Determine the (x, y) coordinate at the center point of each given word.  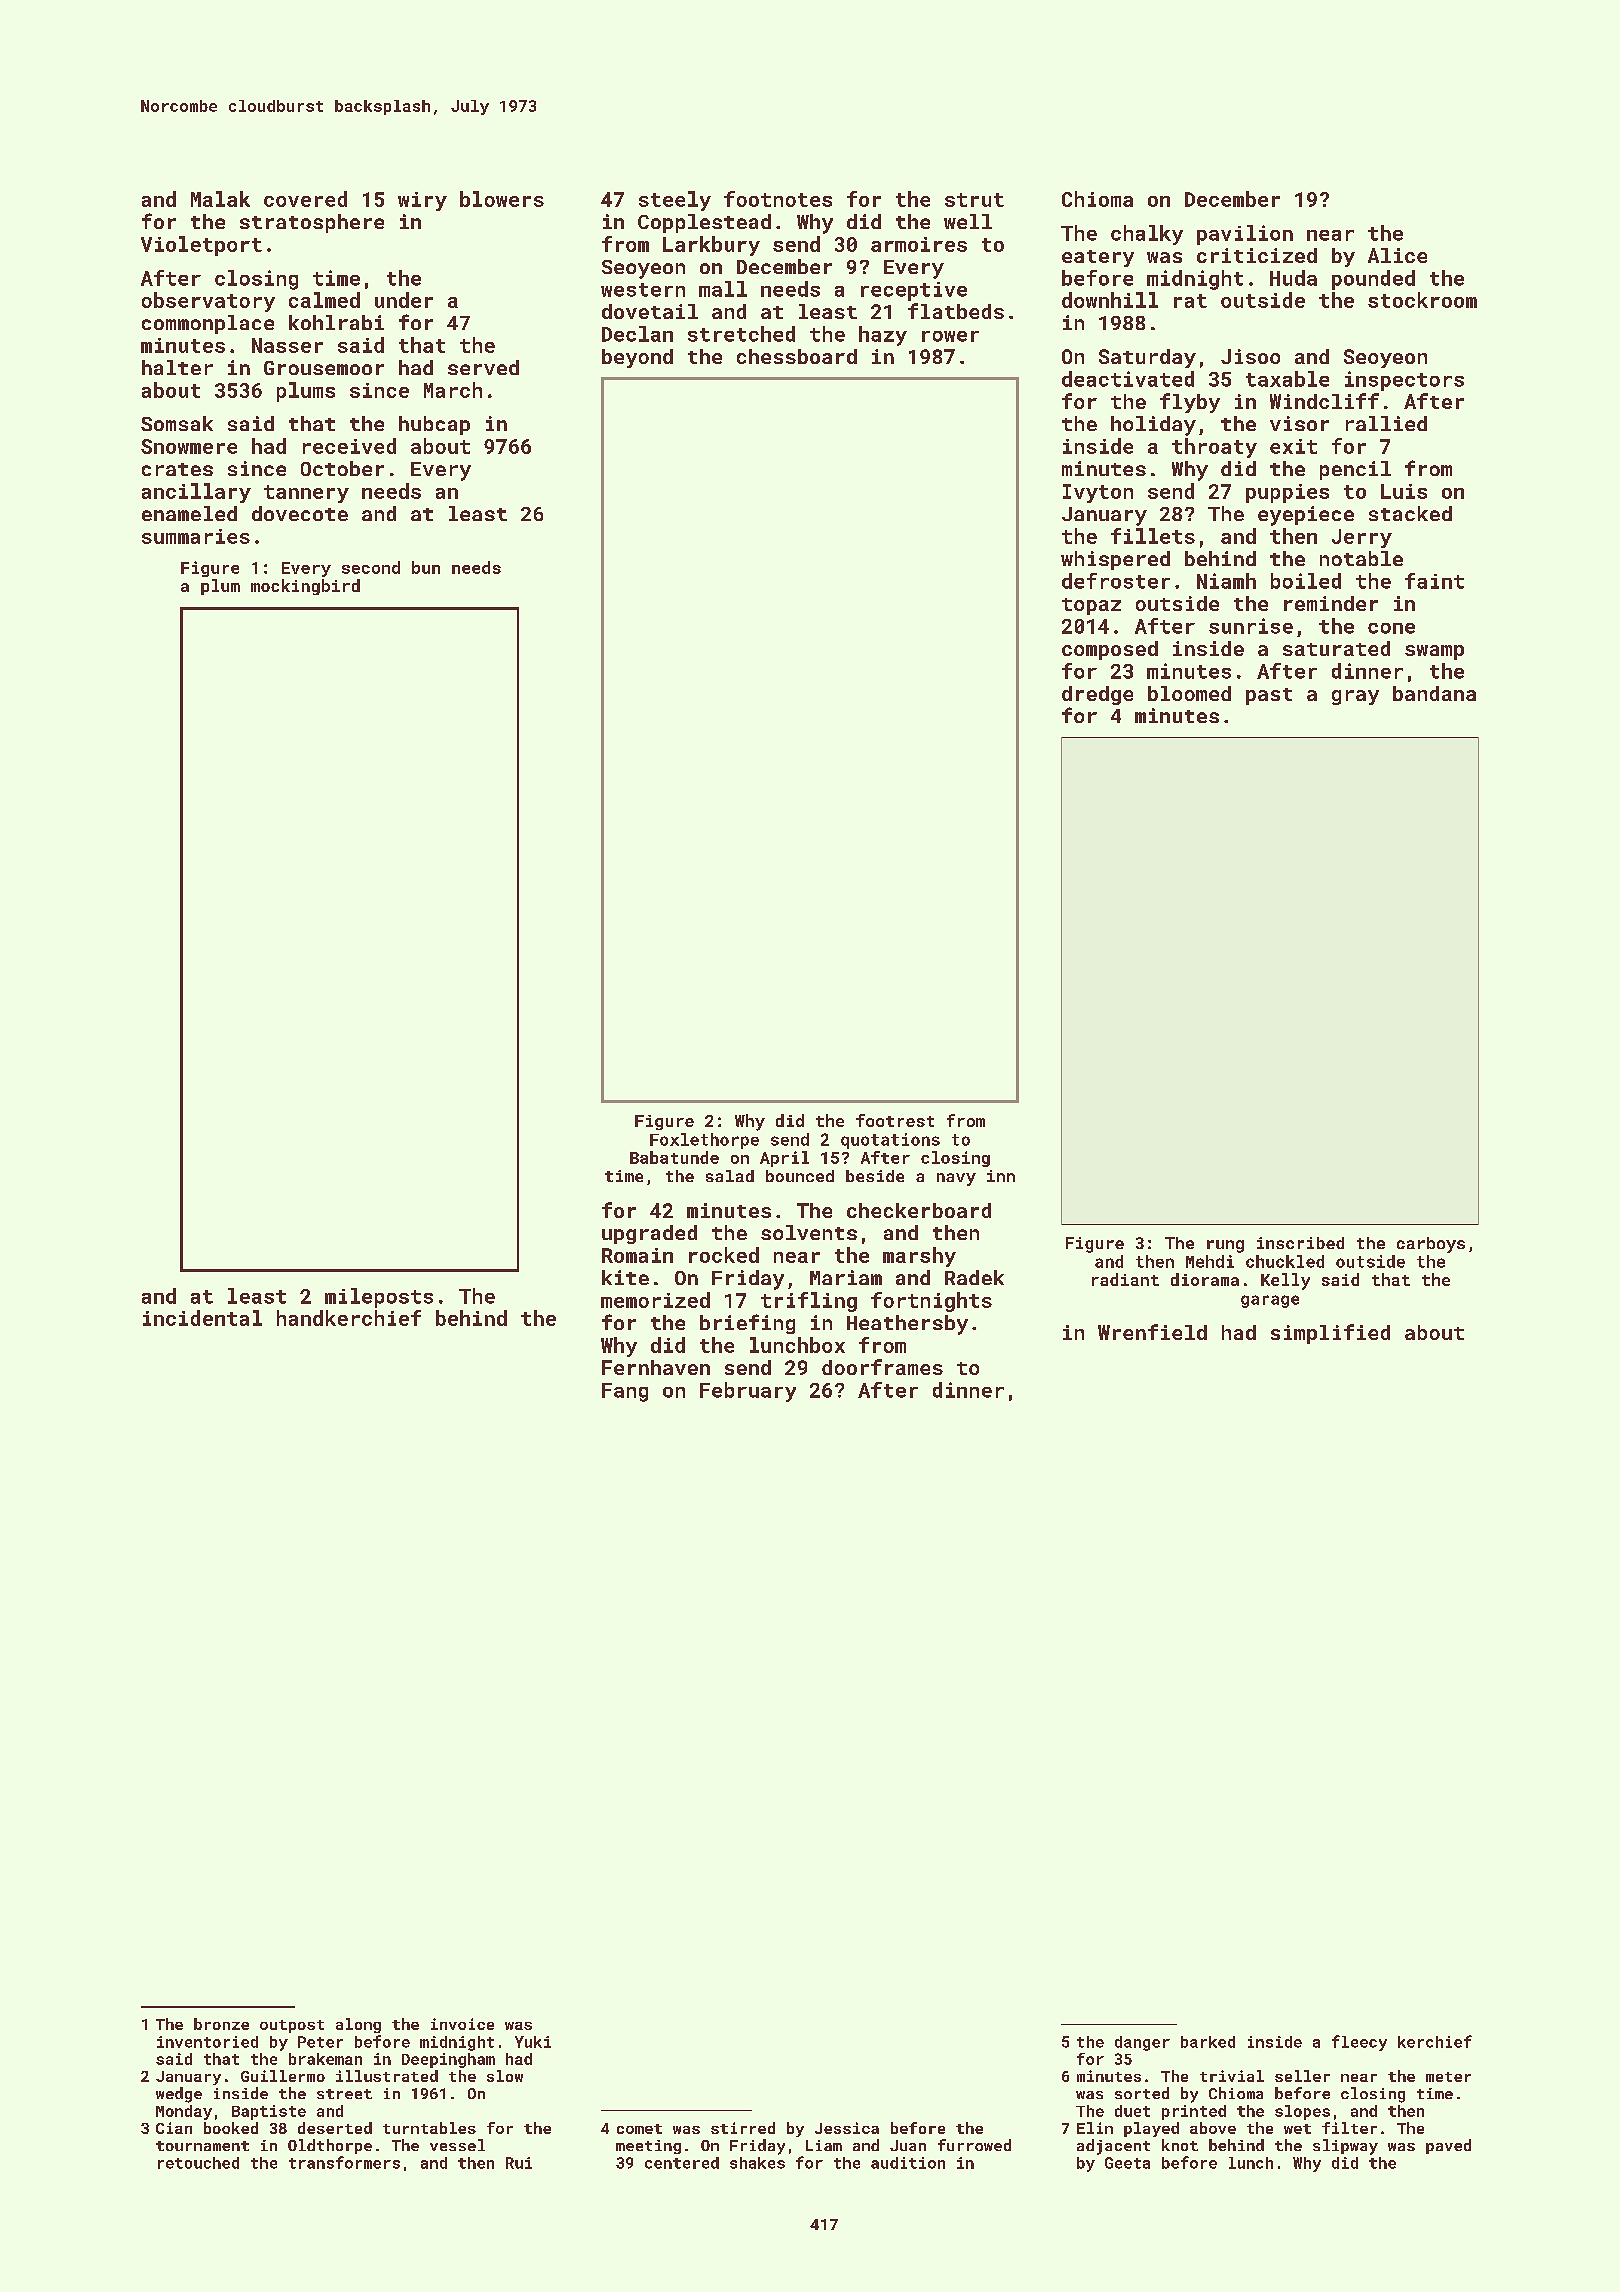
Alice (1397, 255)
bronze (221, 2024)
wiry (422, 201)
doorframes (882, 1367)
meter (1448, 2077)
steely (675, 201)
